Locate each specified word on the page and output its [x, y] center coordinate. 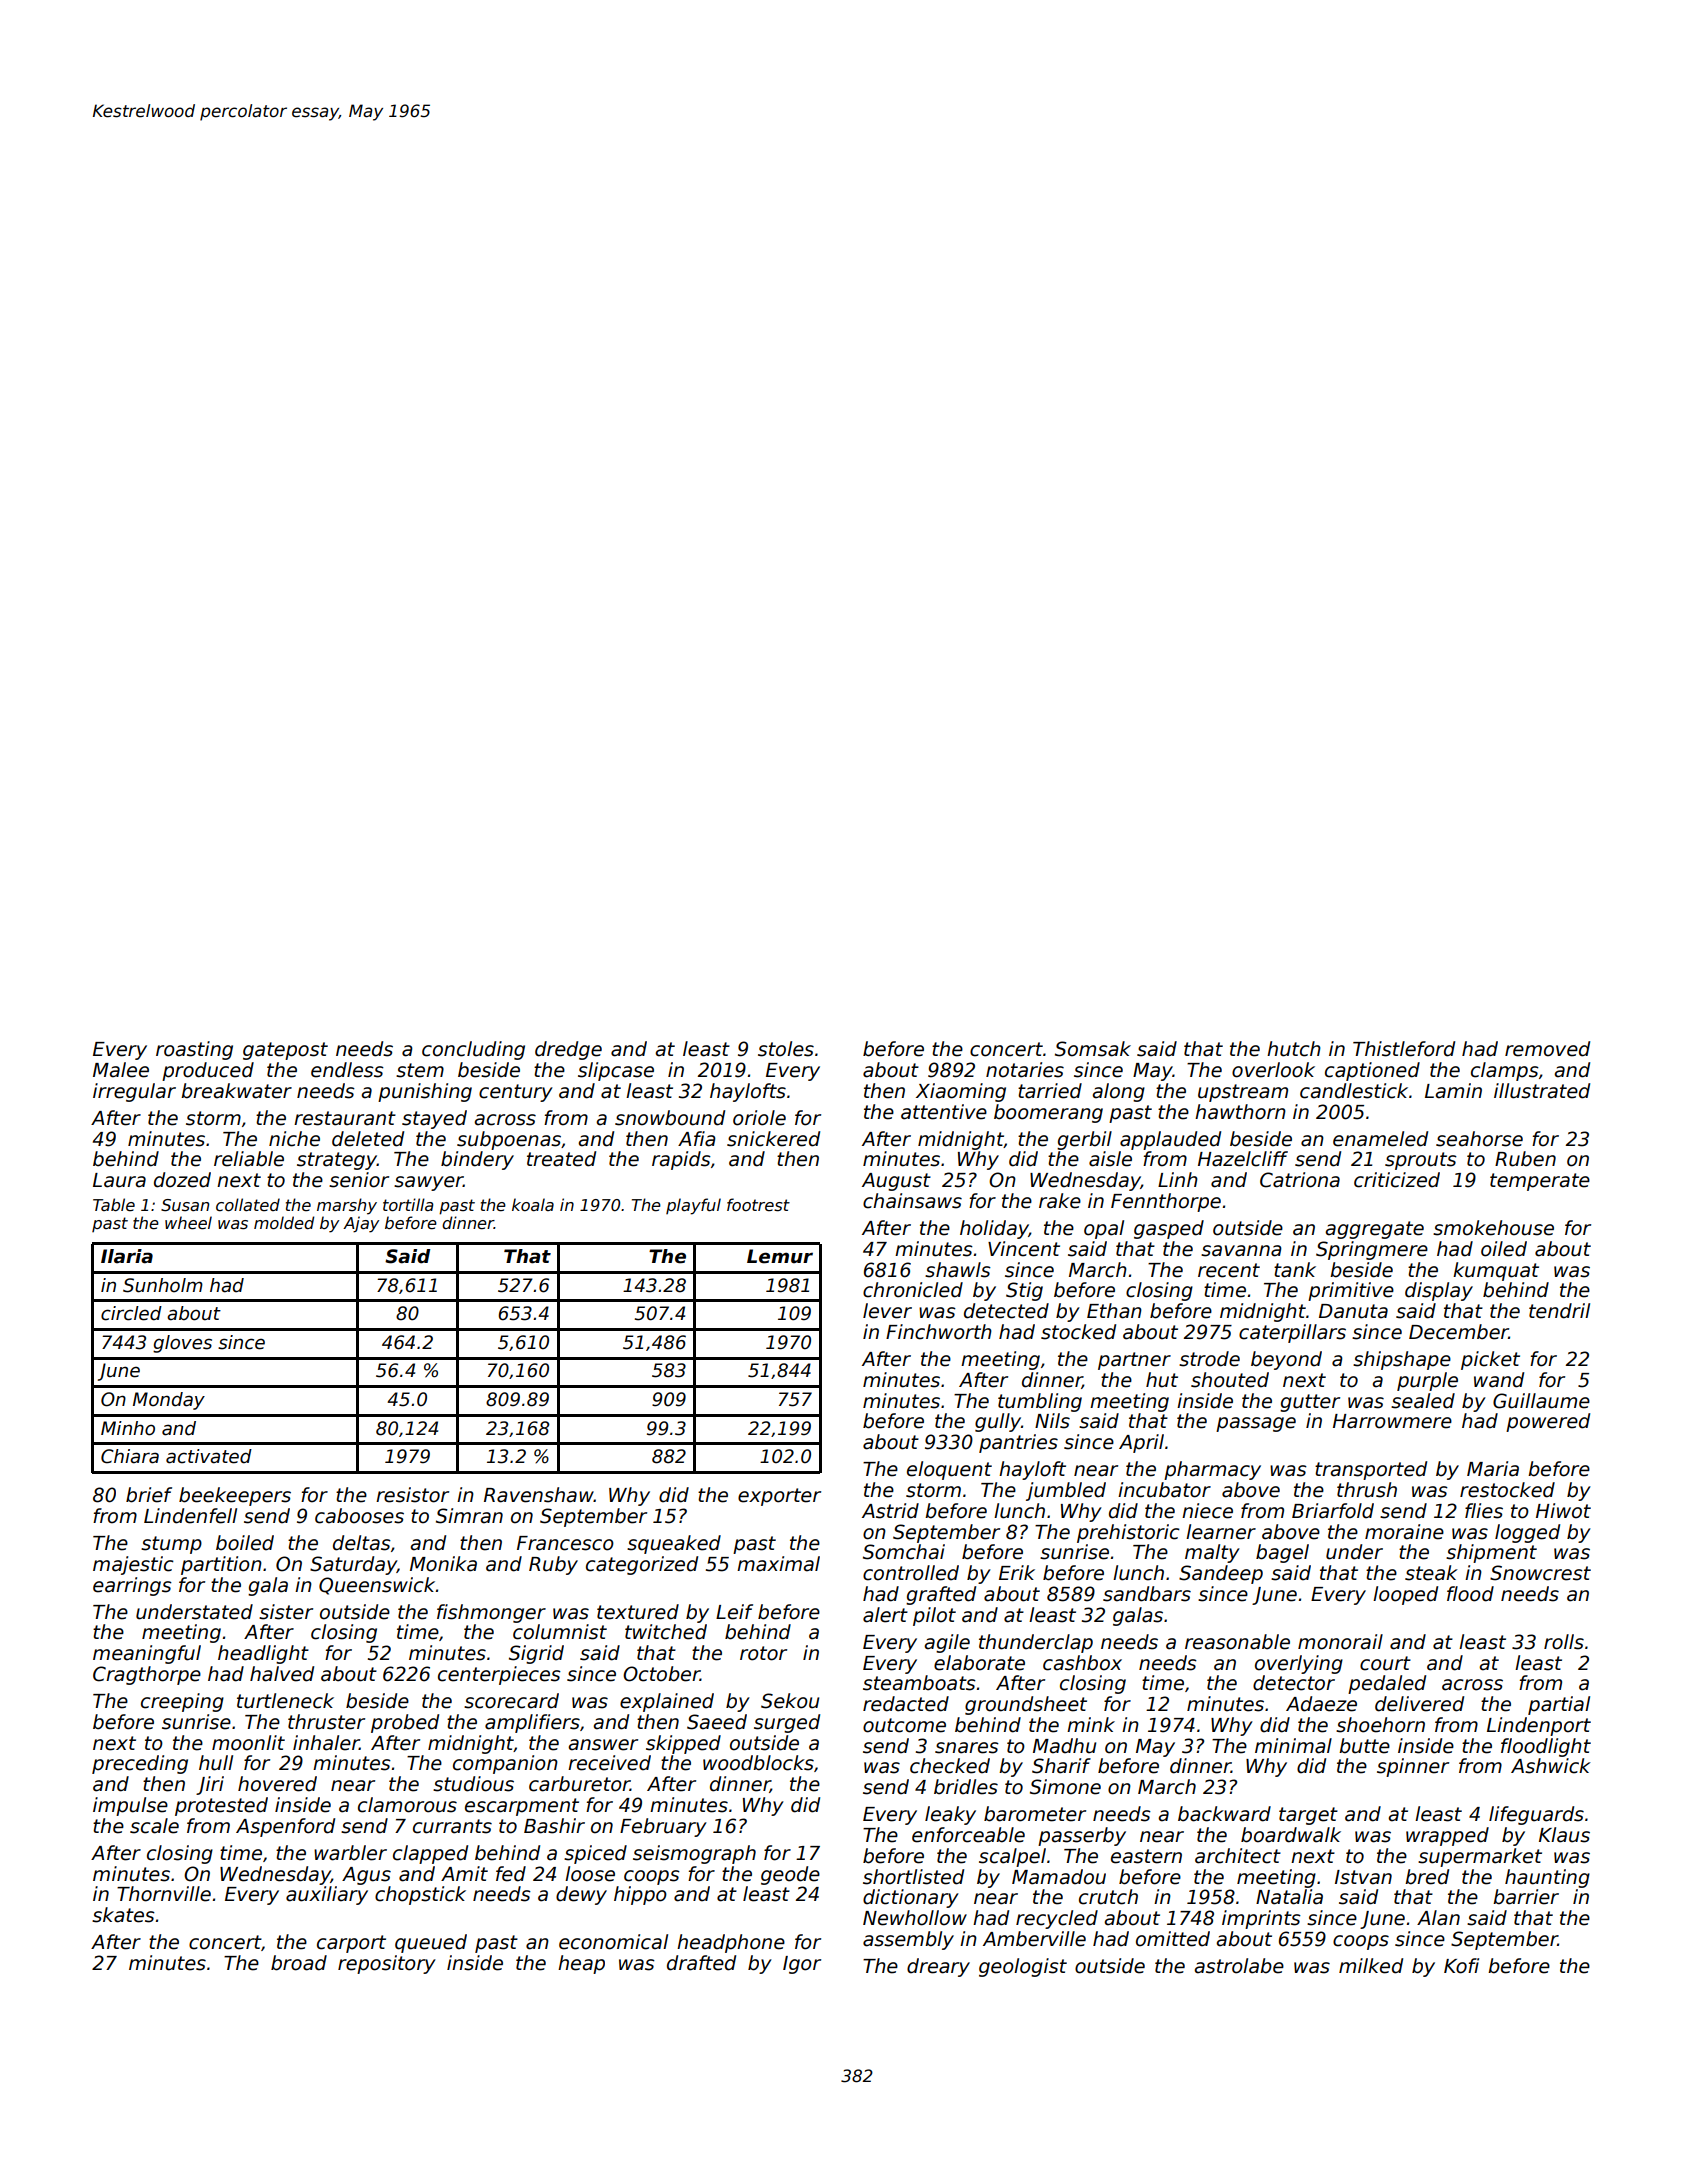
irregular [134, 1092]
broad [299, 1963]
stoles [786, 1049]
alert [885, 1615]
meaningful [147, 1654]
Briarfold [1333, 1511]
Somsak [1093, 1049]
